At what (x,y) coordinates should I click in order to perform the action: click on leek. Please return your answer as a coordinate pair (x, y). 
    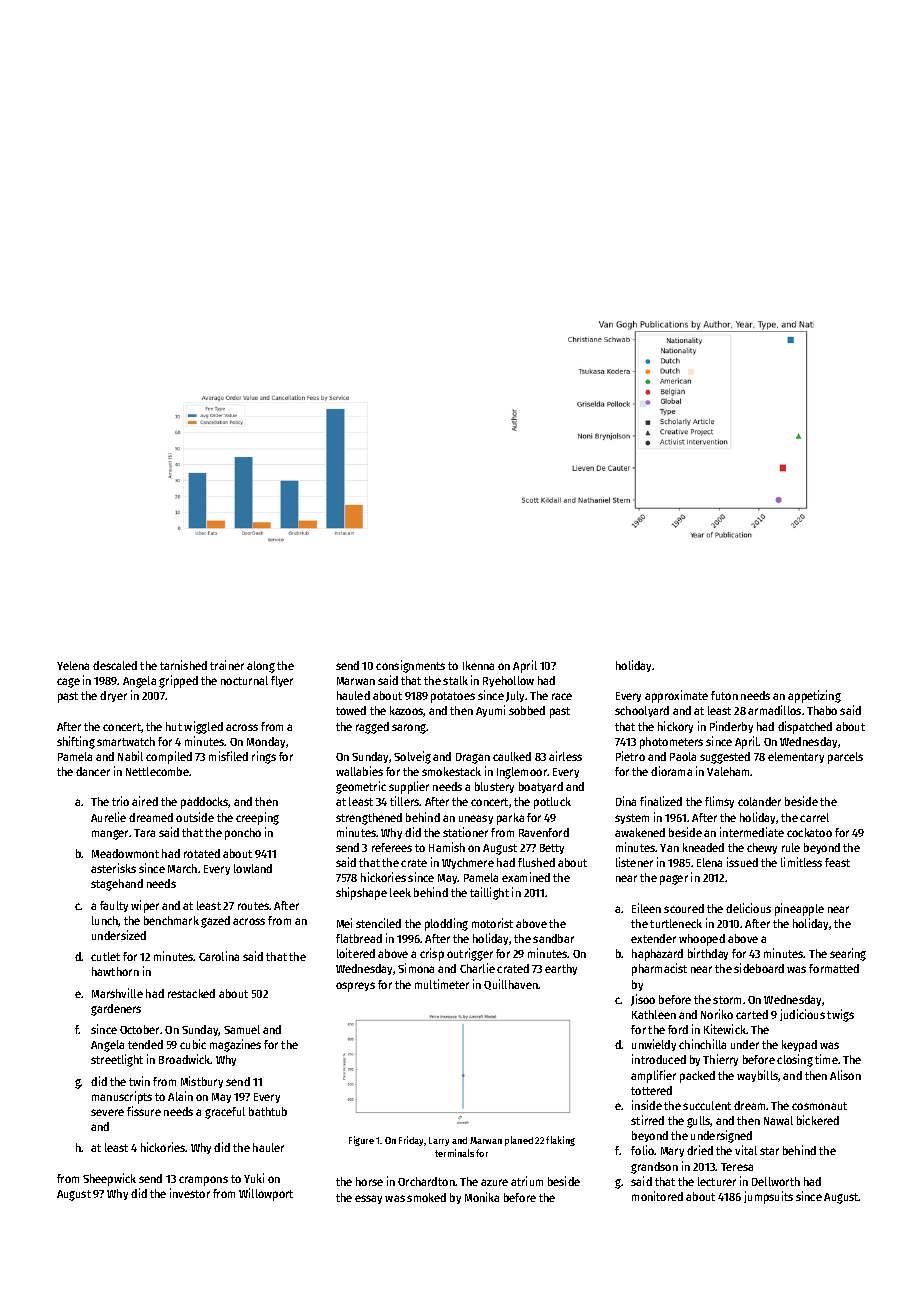
    Looking at the image, I should click on (400, 892).
